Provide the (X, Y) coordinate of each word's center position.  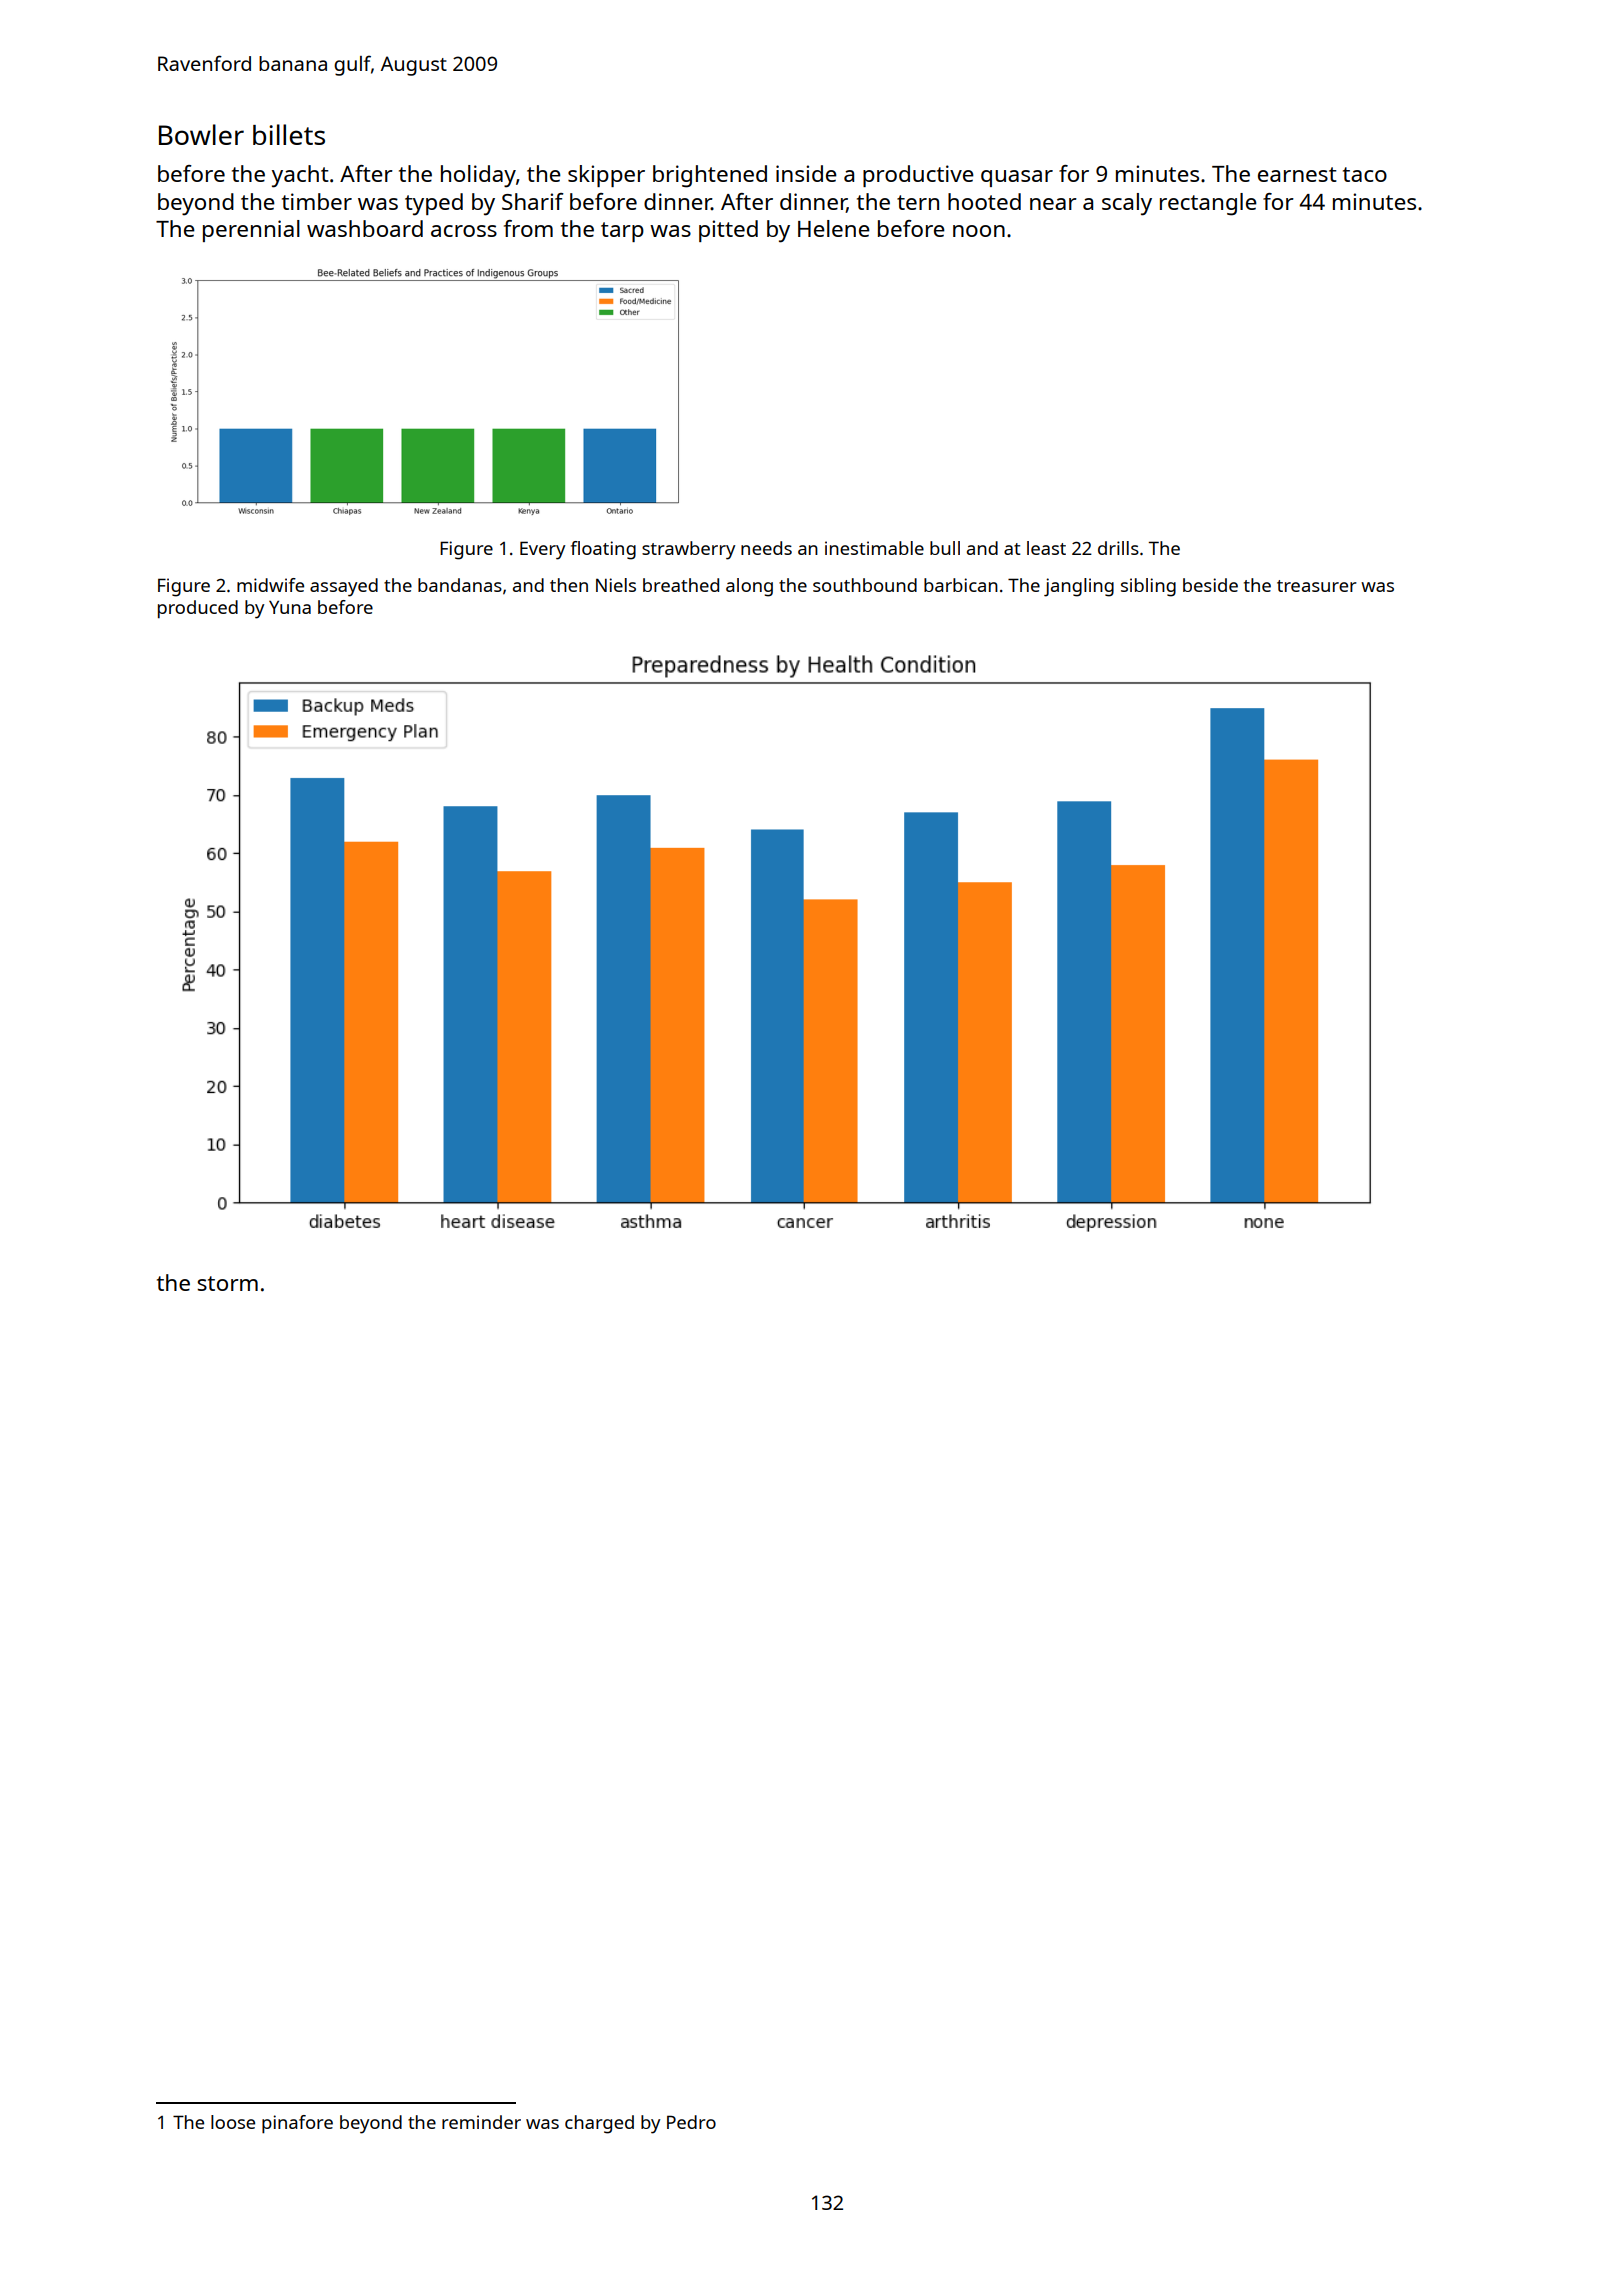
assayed (344, 587)
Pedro (691, 2122)
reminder (481, 2122)
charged (599, 2124)
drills (1118, 548)
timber (317, 201)
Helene (834, 228)
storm (227, 1283)
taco (1365, 174)
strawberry (688, 550)
